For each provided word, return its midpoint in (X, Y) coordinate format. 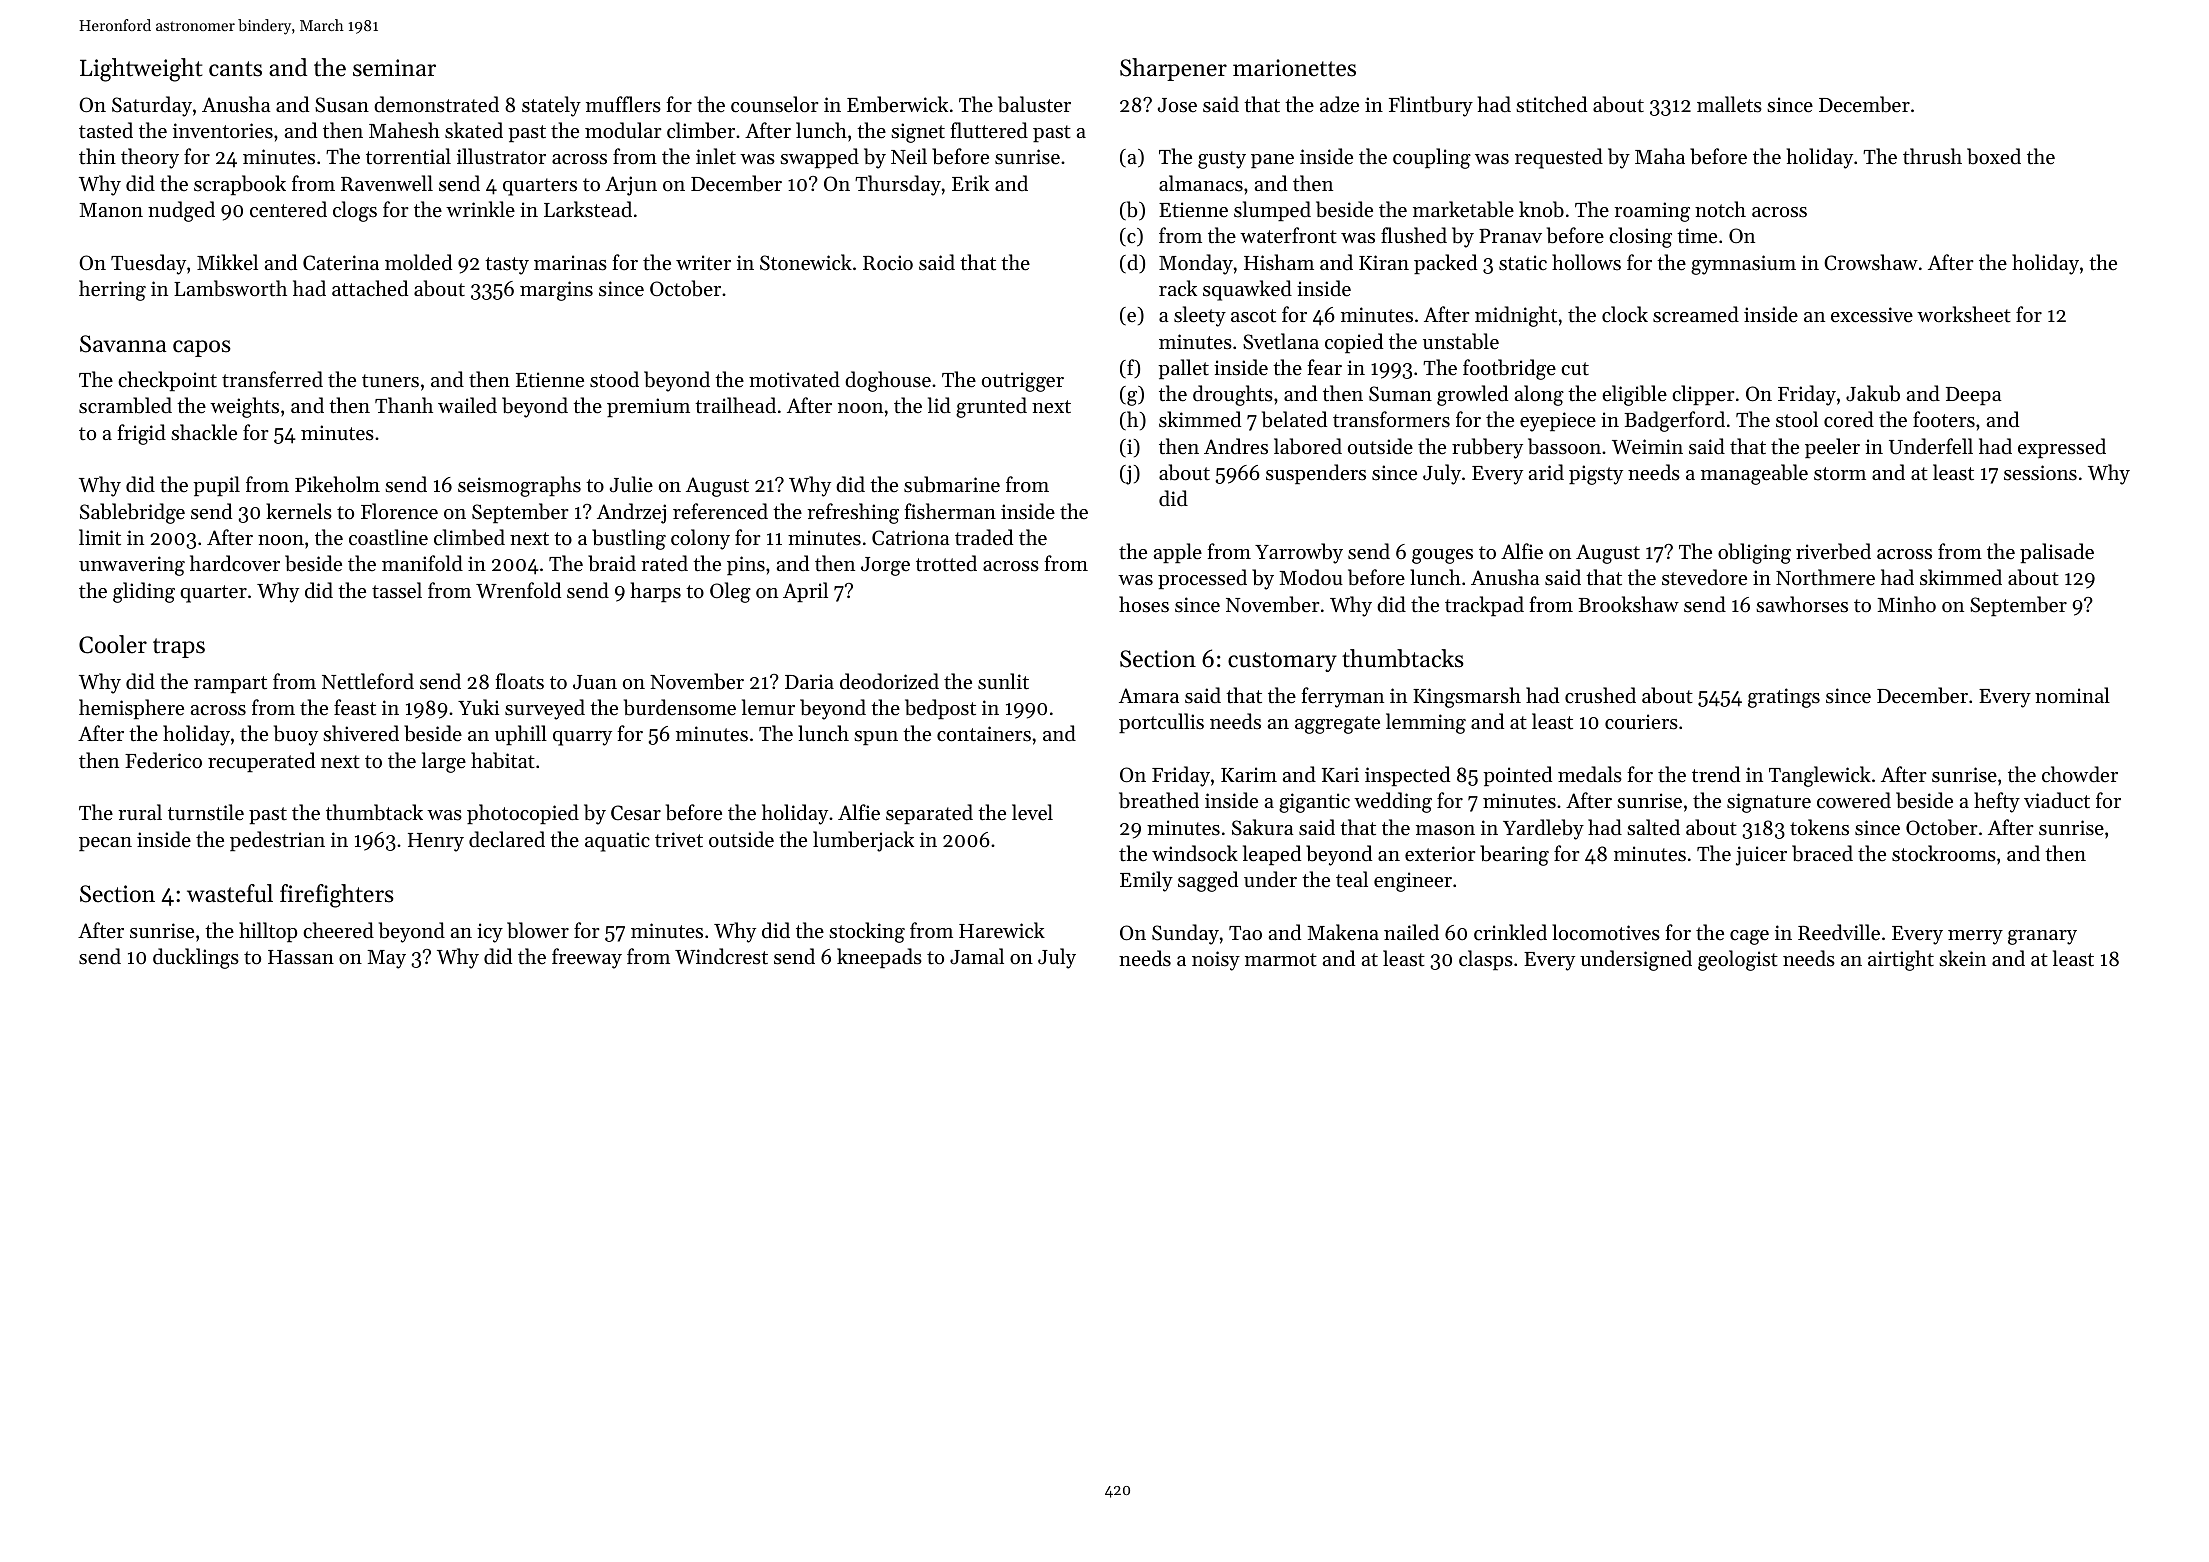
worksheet (1964, 314)
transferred (272, 379)
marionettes (1294, 68)
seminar (394, 68)
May (386, 959)
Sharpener (1173, 69)
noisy (1216, 961)
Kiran (1384, 262)
